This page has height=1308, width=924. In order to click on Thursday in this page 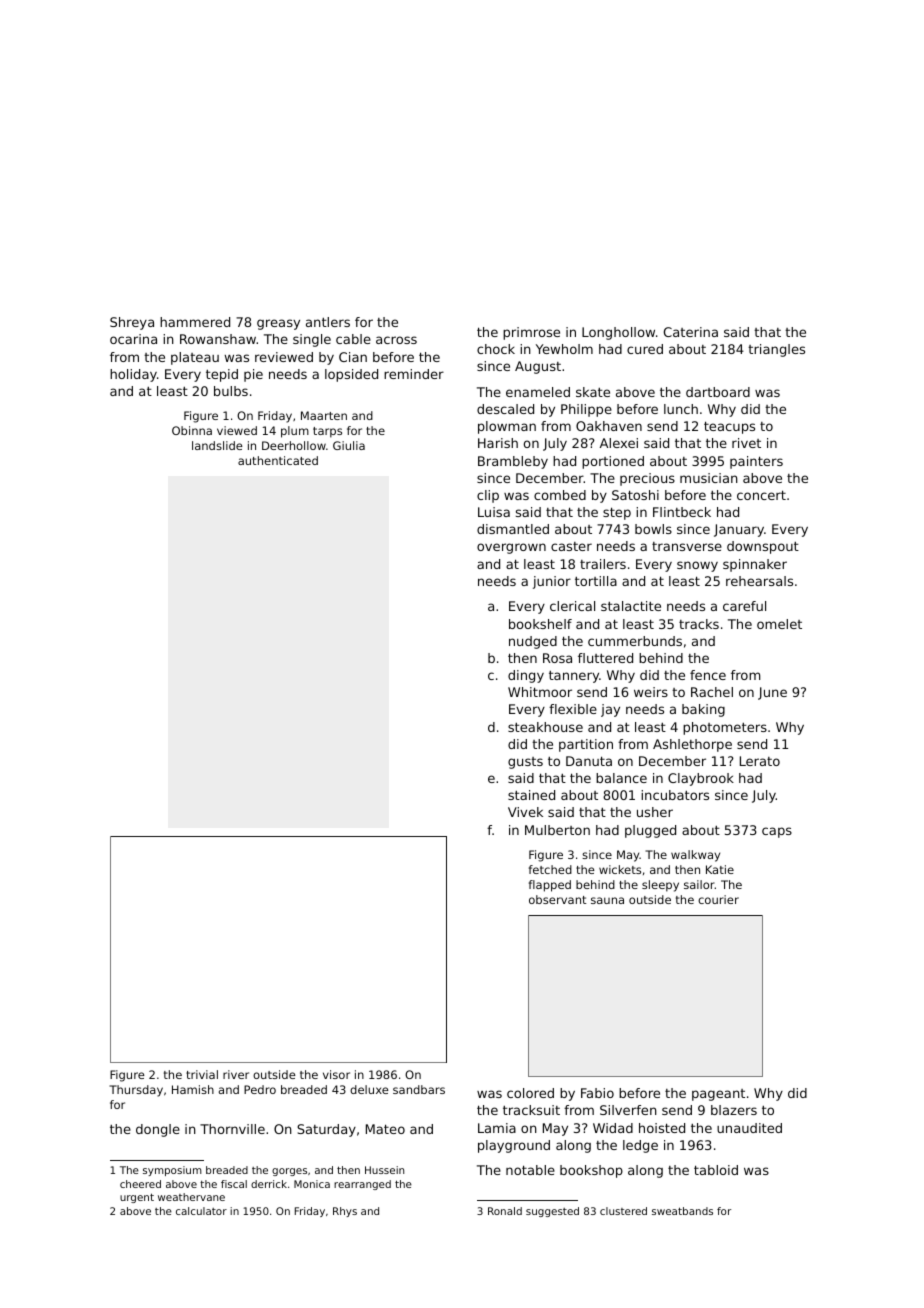, I will do `click(136, 1091)`.
